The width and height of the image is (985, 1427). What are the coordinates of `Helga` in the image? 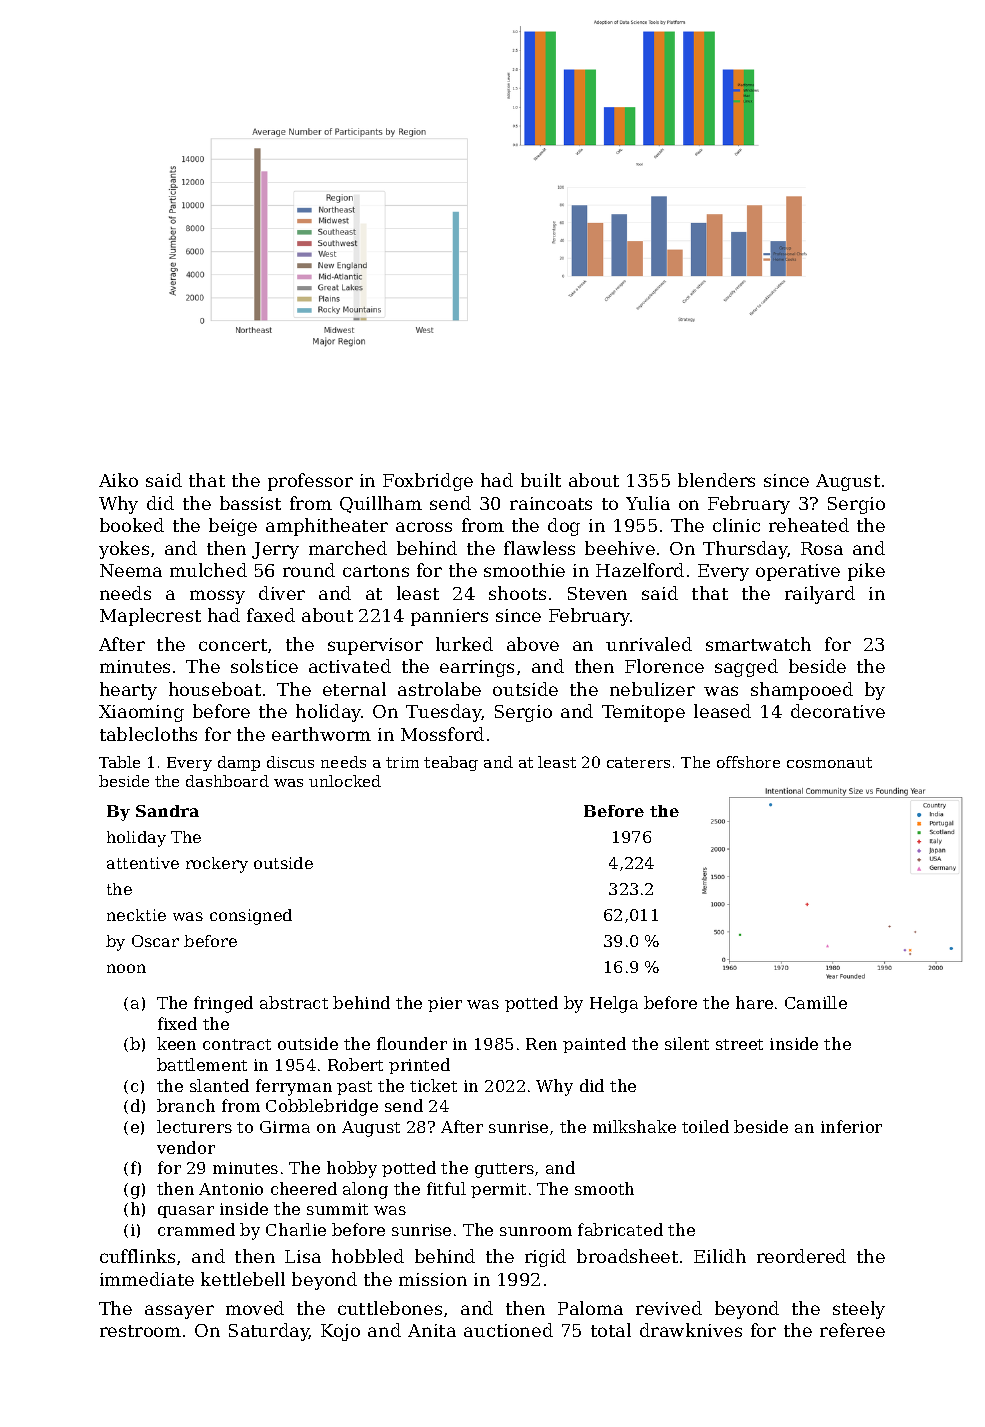 It's located at (614, 1004).
